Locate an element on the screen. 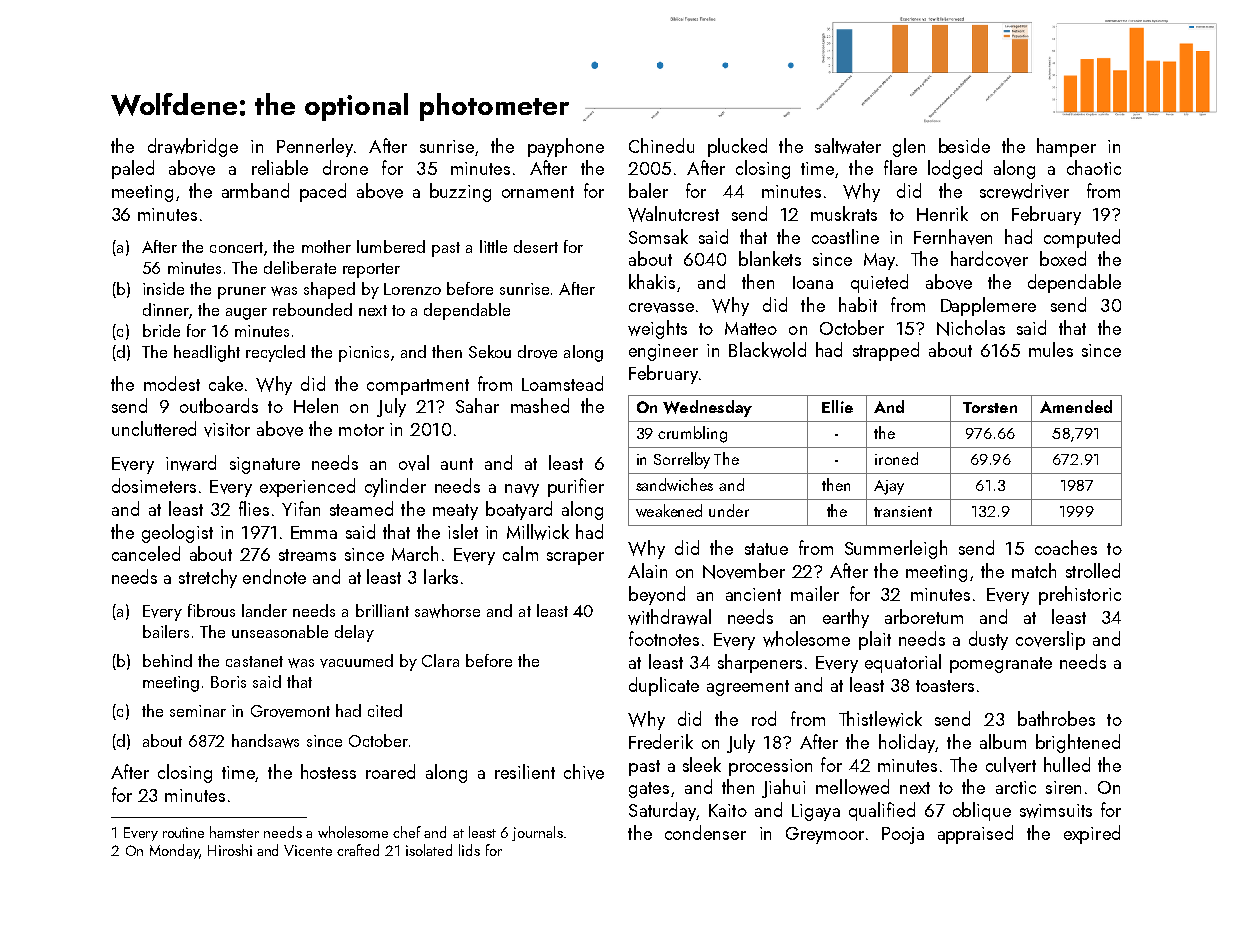  resilient is located at coordinates (525, 771).
